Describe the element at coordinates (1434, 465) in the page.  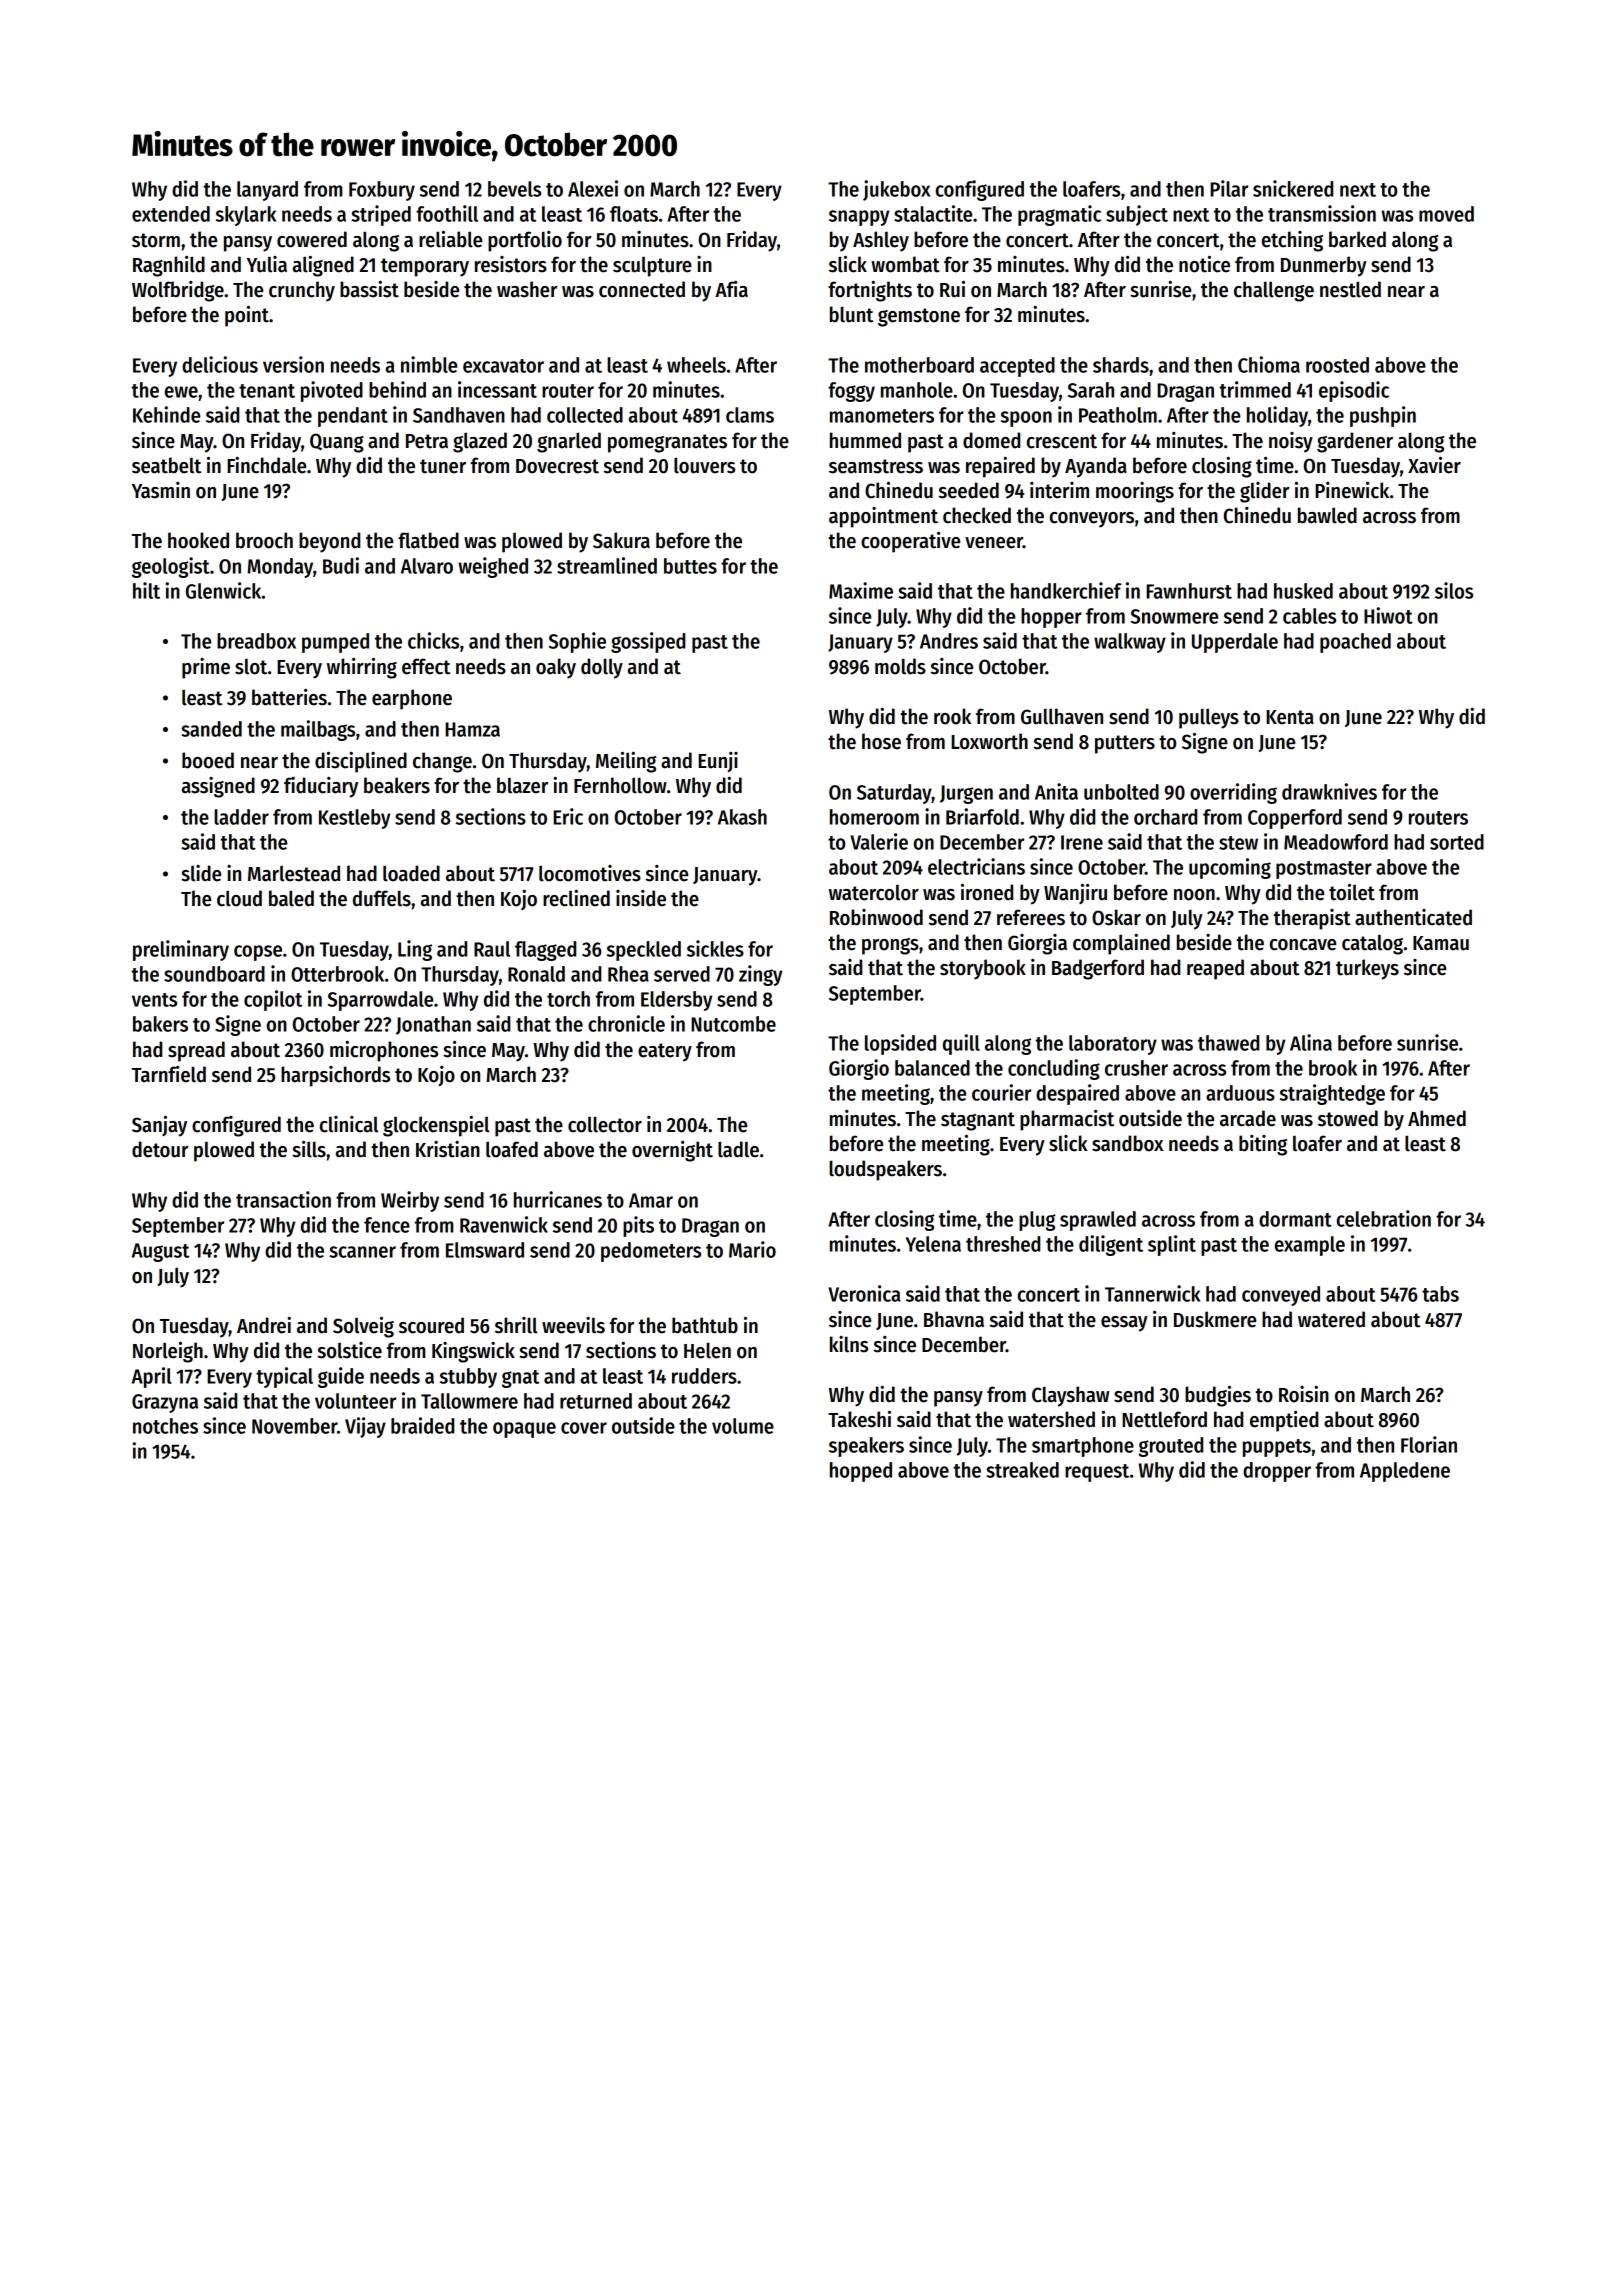
I see `Xavier` at that location.
